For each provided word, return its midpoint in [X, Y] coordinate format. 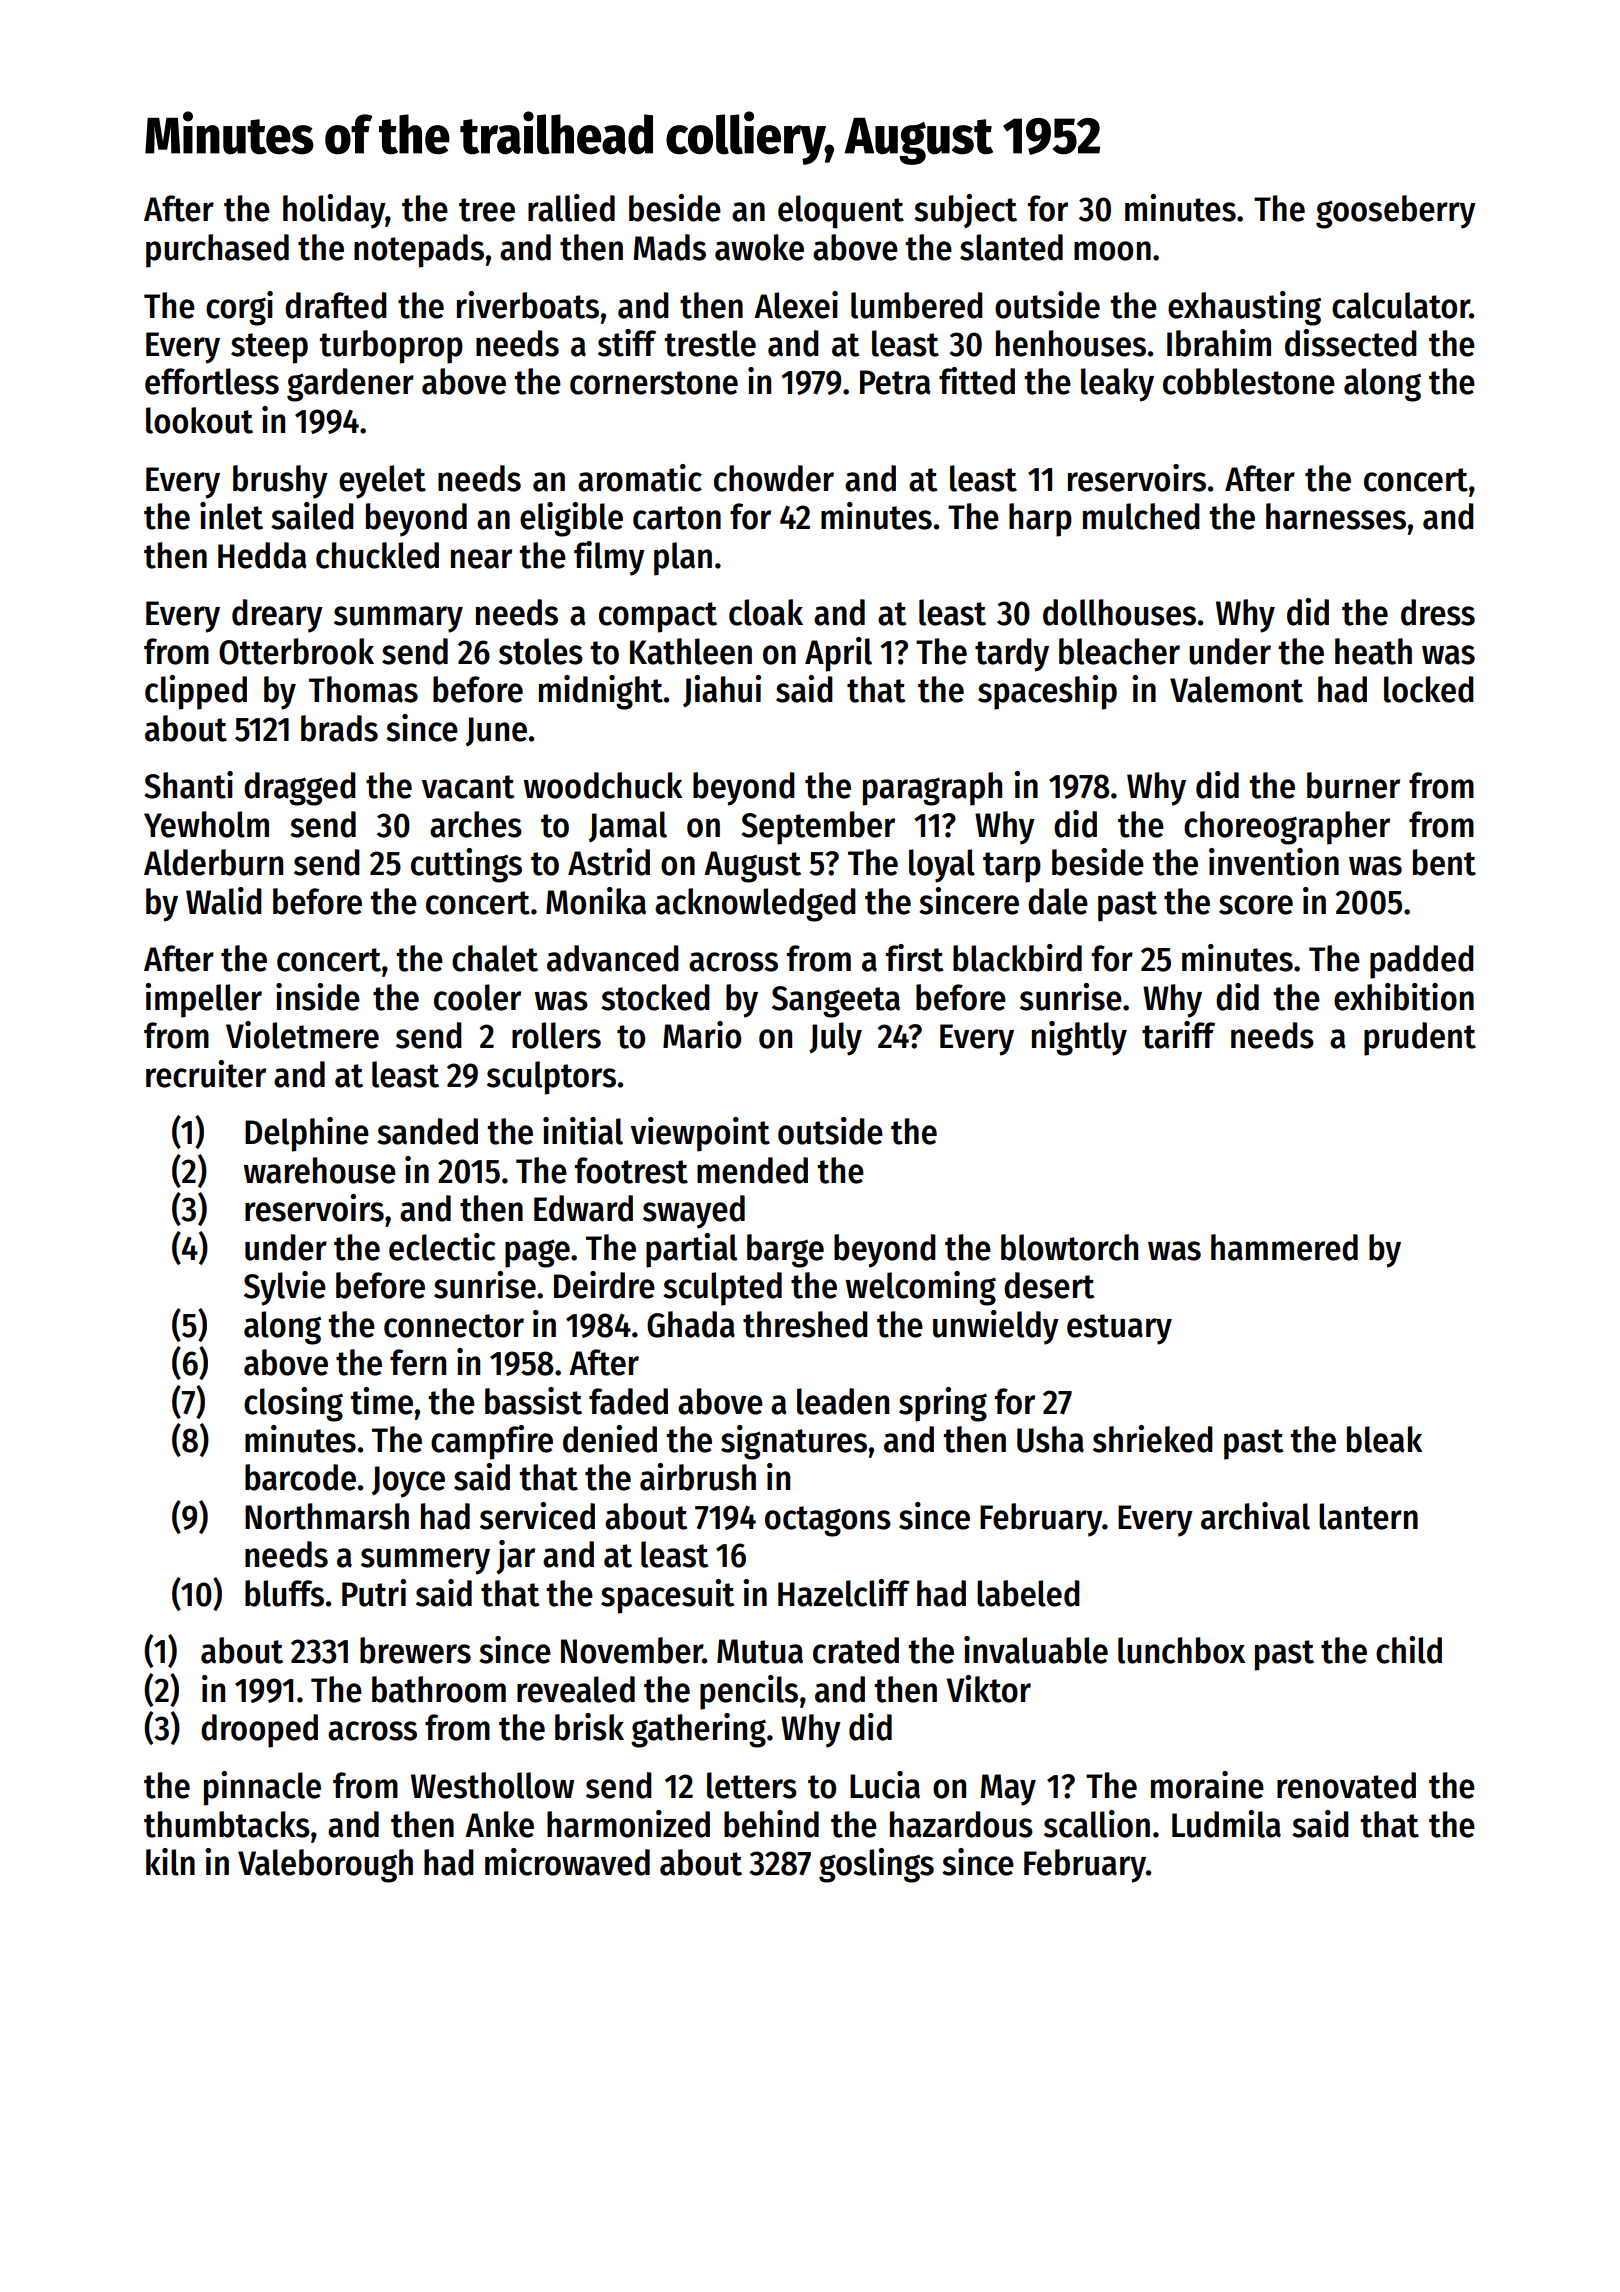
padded [1422, 962]
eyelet [382, 482]
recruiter [206, 1074]
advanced [613, 958]
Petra [895, 382]
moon [1112, 251]
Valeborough [325, 1866]
